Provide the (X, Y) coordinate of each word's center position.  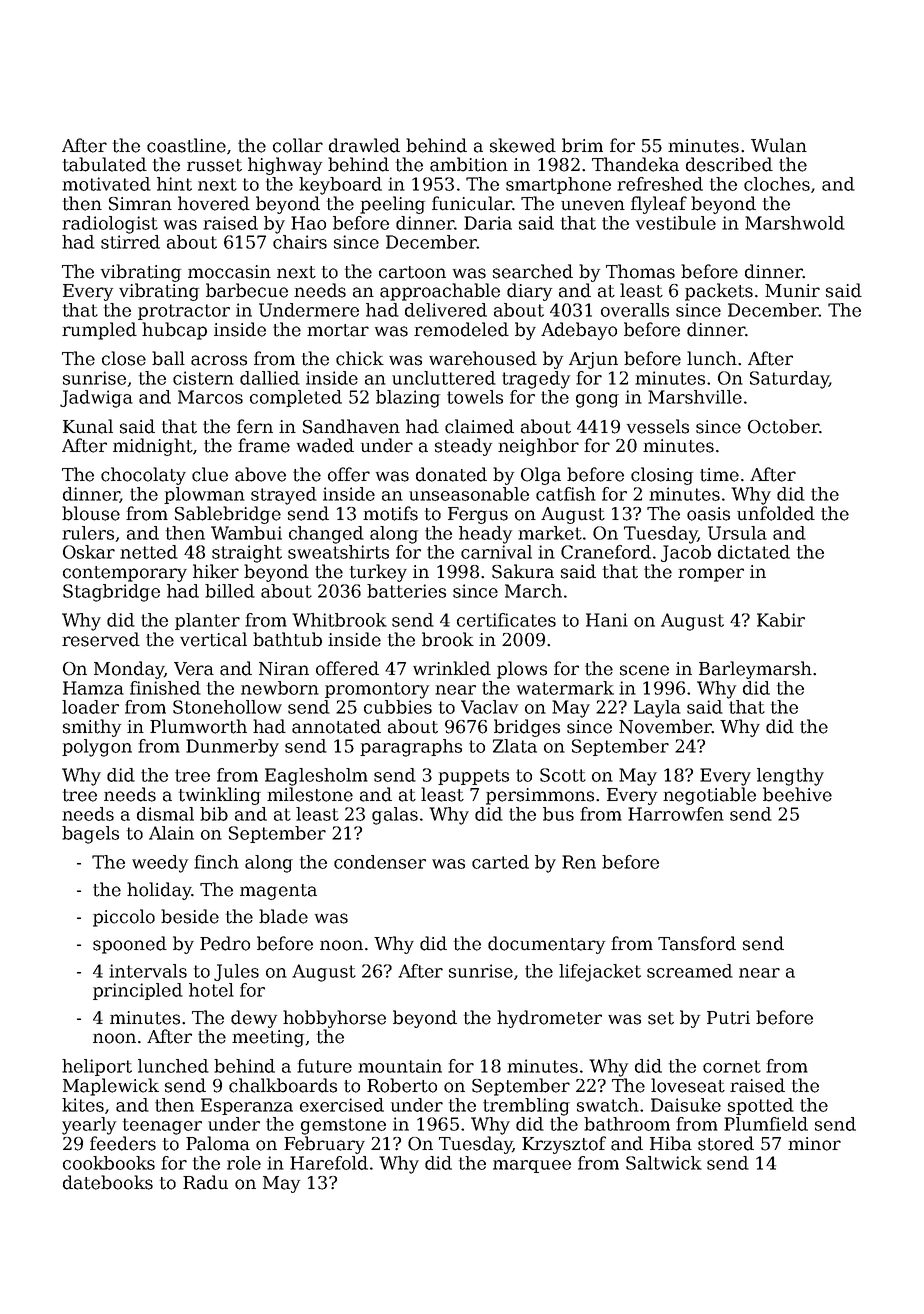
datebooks (108, 1182)
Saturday (789, 380)
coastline (186, 145)
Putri (728, 1018)
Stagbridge (111, 593)
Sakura (523, 571)
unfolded (776, 513)
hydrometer (549, 1019)
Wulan (779, 145)
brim (582, 145)
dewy (254, 1019)
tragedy (536, 380)
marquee (532, 1166)
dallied (270, 378)
